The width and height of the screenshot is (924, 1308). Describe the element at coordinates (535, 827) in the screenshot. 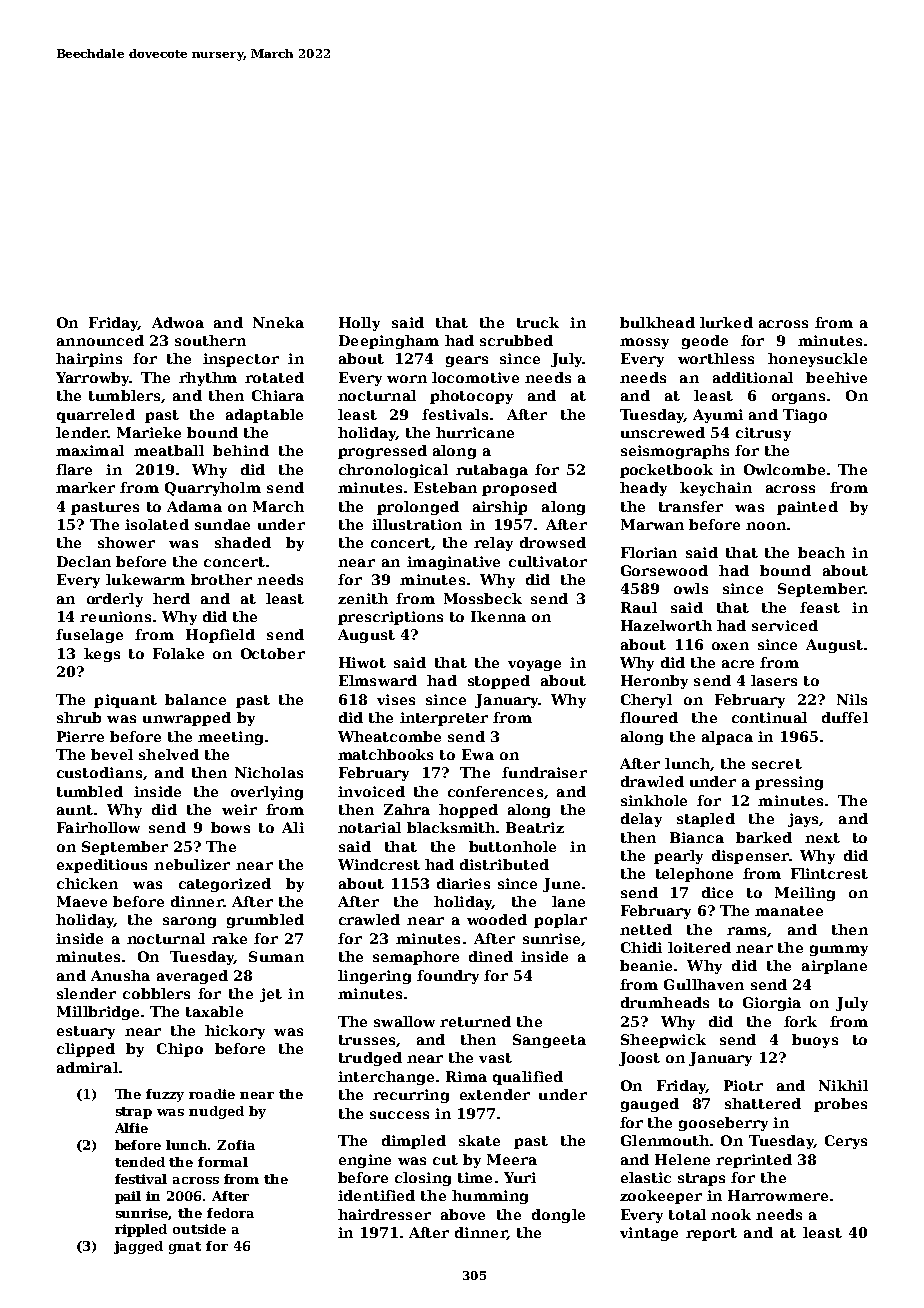

I see `Beatriz` at that location.
